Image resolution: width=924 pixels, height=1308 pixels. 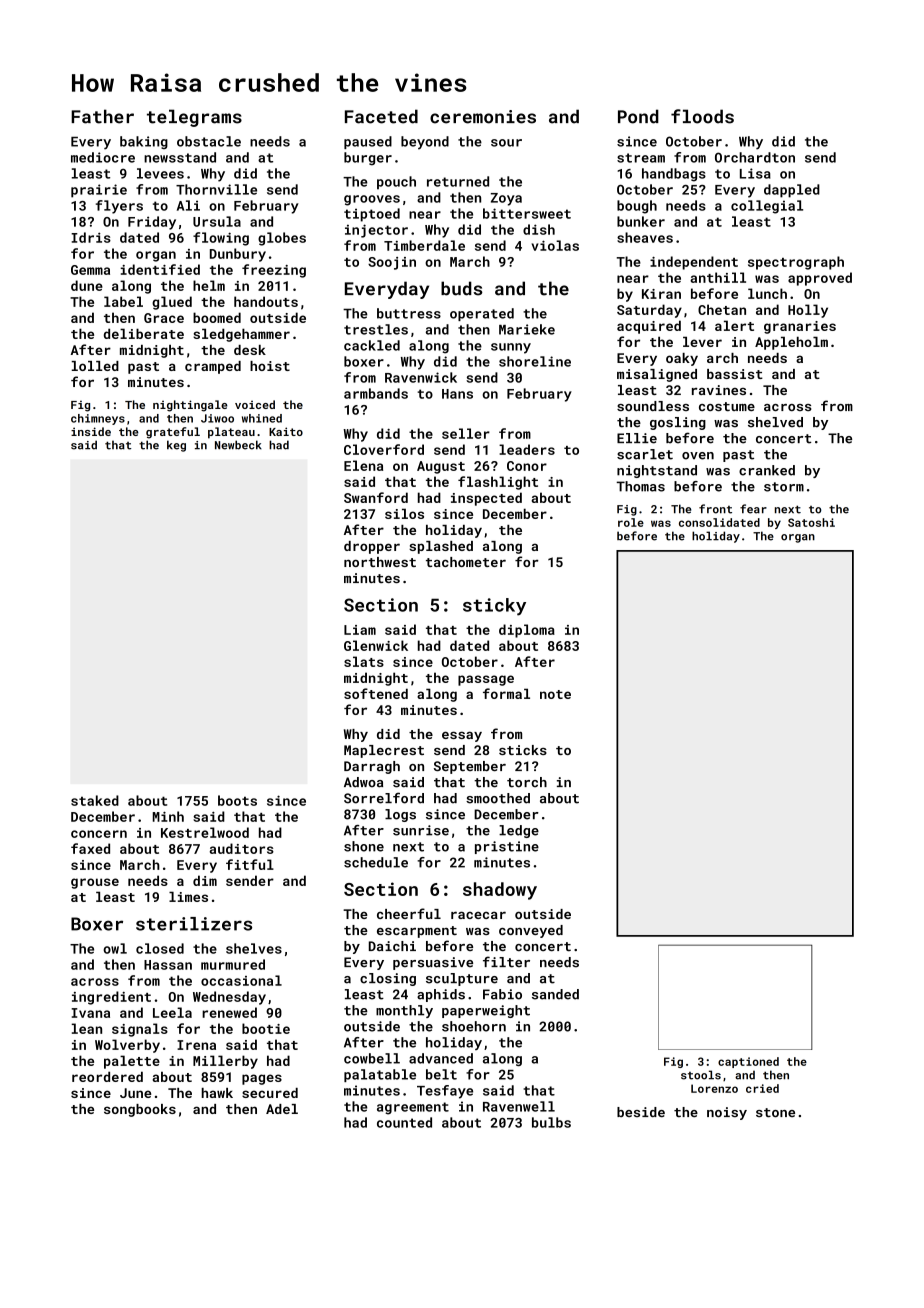 What do you see at coordinates (404, 1122) in the screenshot?
I see `counted` at bounding box center [404, 1122].
